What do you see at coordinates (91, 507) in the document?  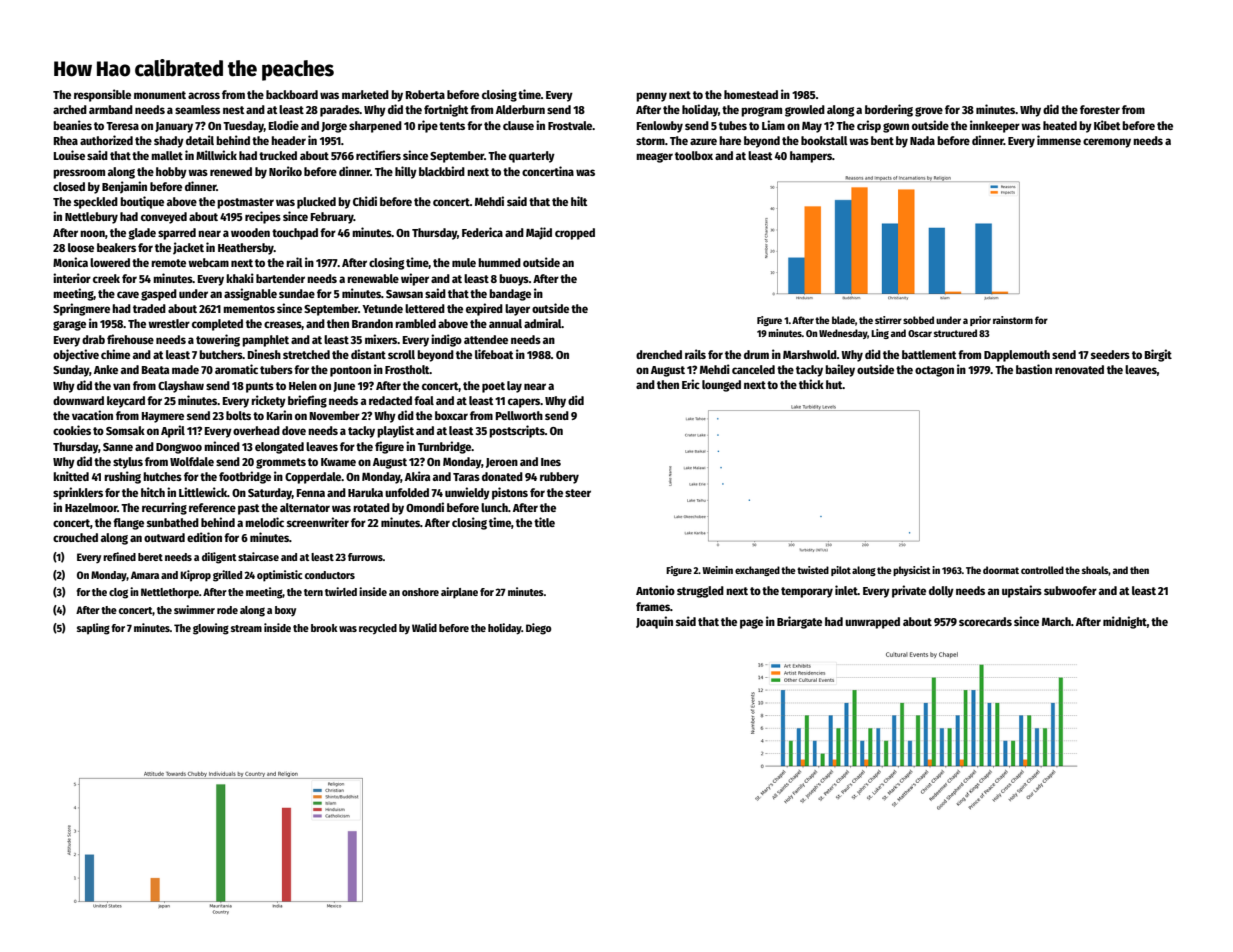 I see `Hazelmoor` at bounding box center [91, 507].
